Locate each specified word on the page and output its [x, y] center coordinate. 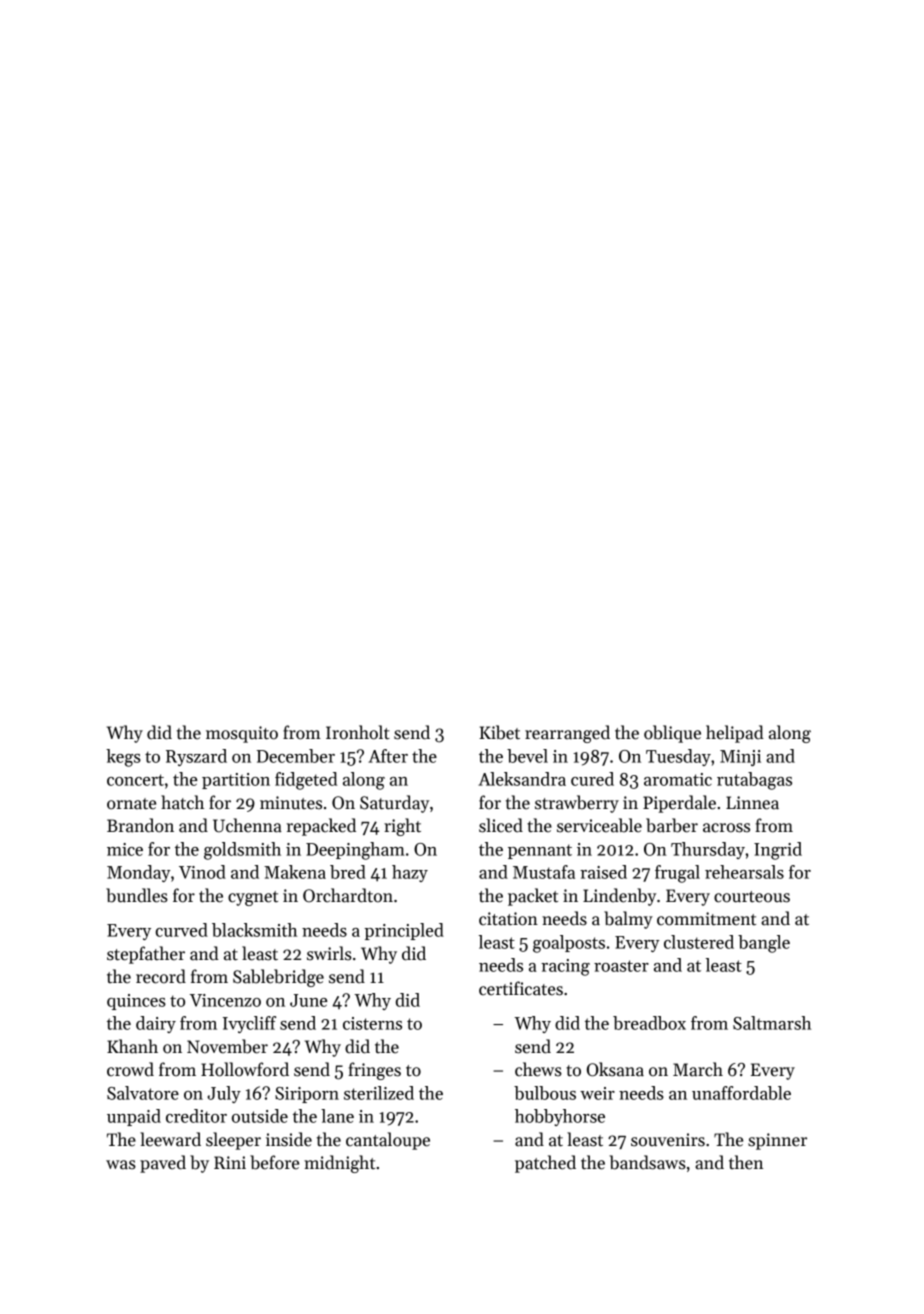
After [388, 756]
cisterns [372, 1023]
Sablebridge [278, 978]
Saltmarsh [772, 1023]
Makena [295, 872]
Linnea [752, 803]
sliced [501, 825]
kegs [123, 758]
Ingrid [778, 851]
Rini [230, 1162]
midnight [339, 1164]
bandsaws [647, 1162]
